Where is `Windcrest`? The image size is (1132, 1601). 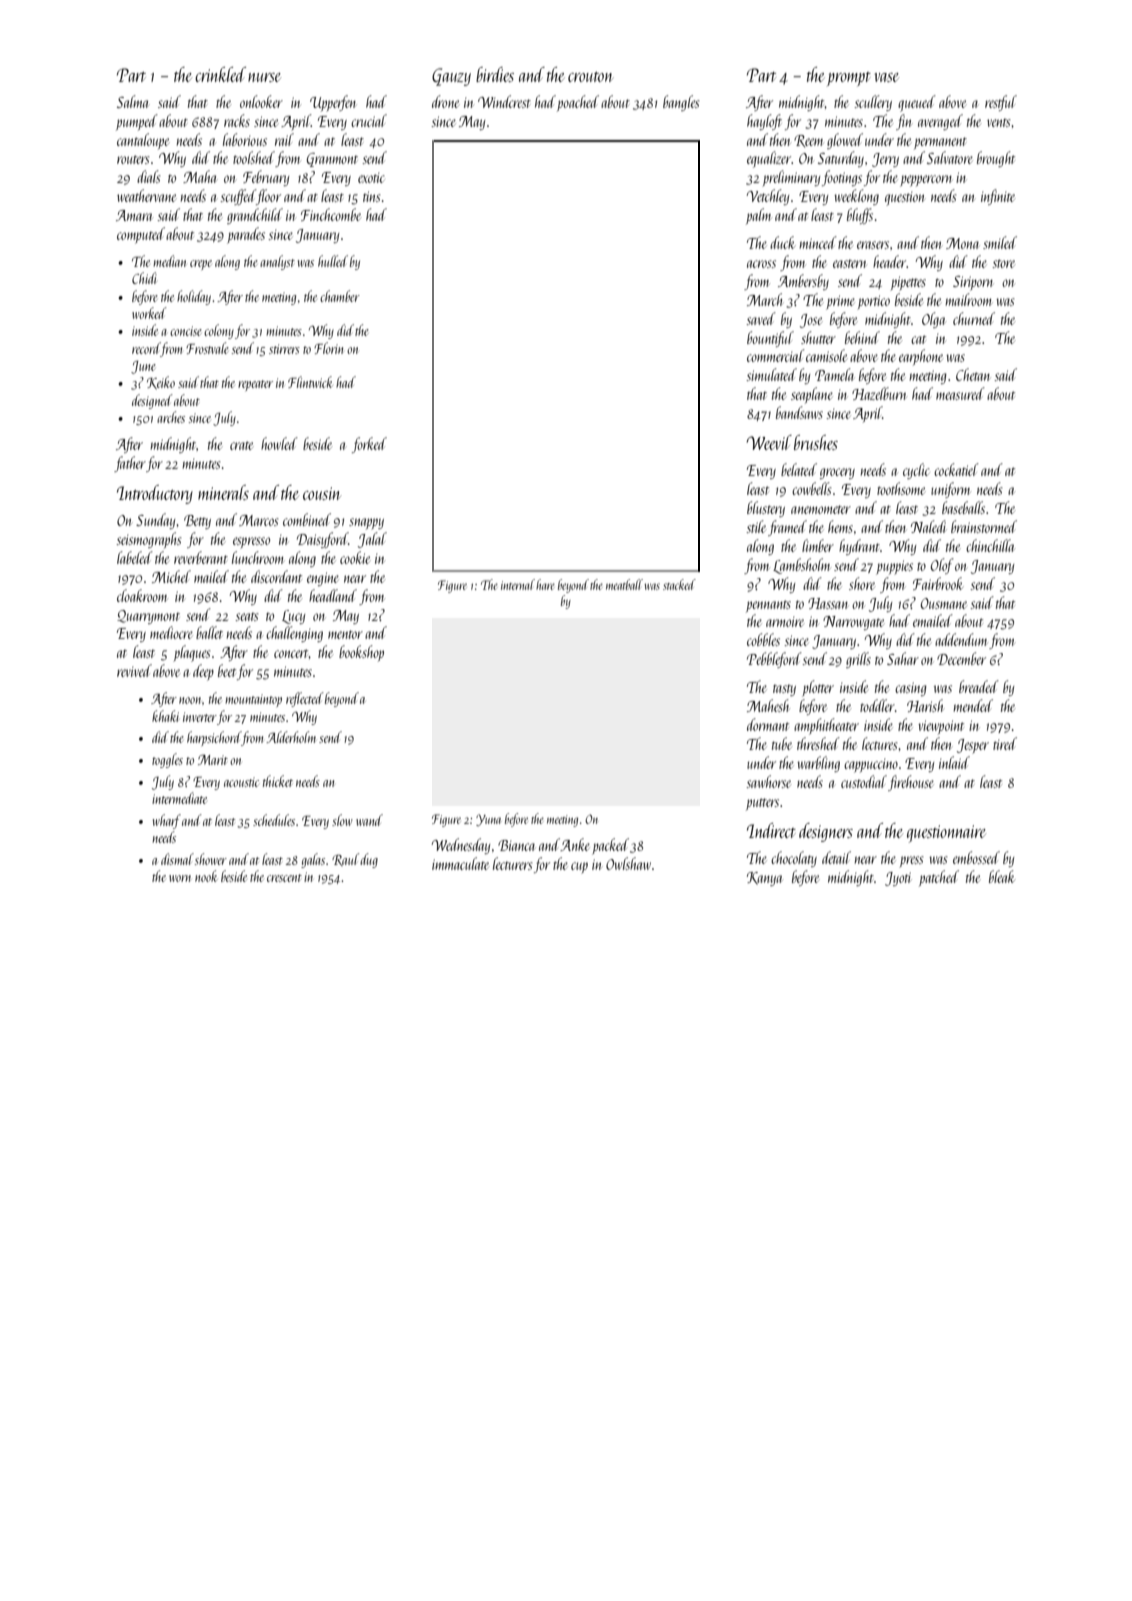 Windcrest is located at coordinates (504, 101).
